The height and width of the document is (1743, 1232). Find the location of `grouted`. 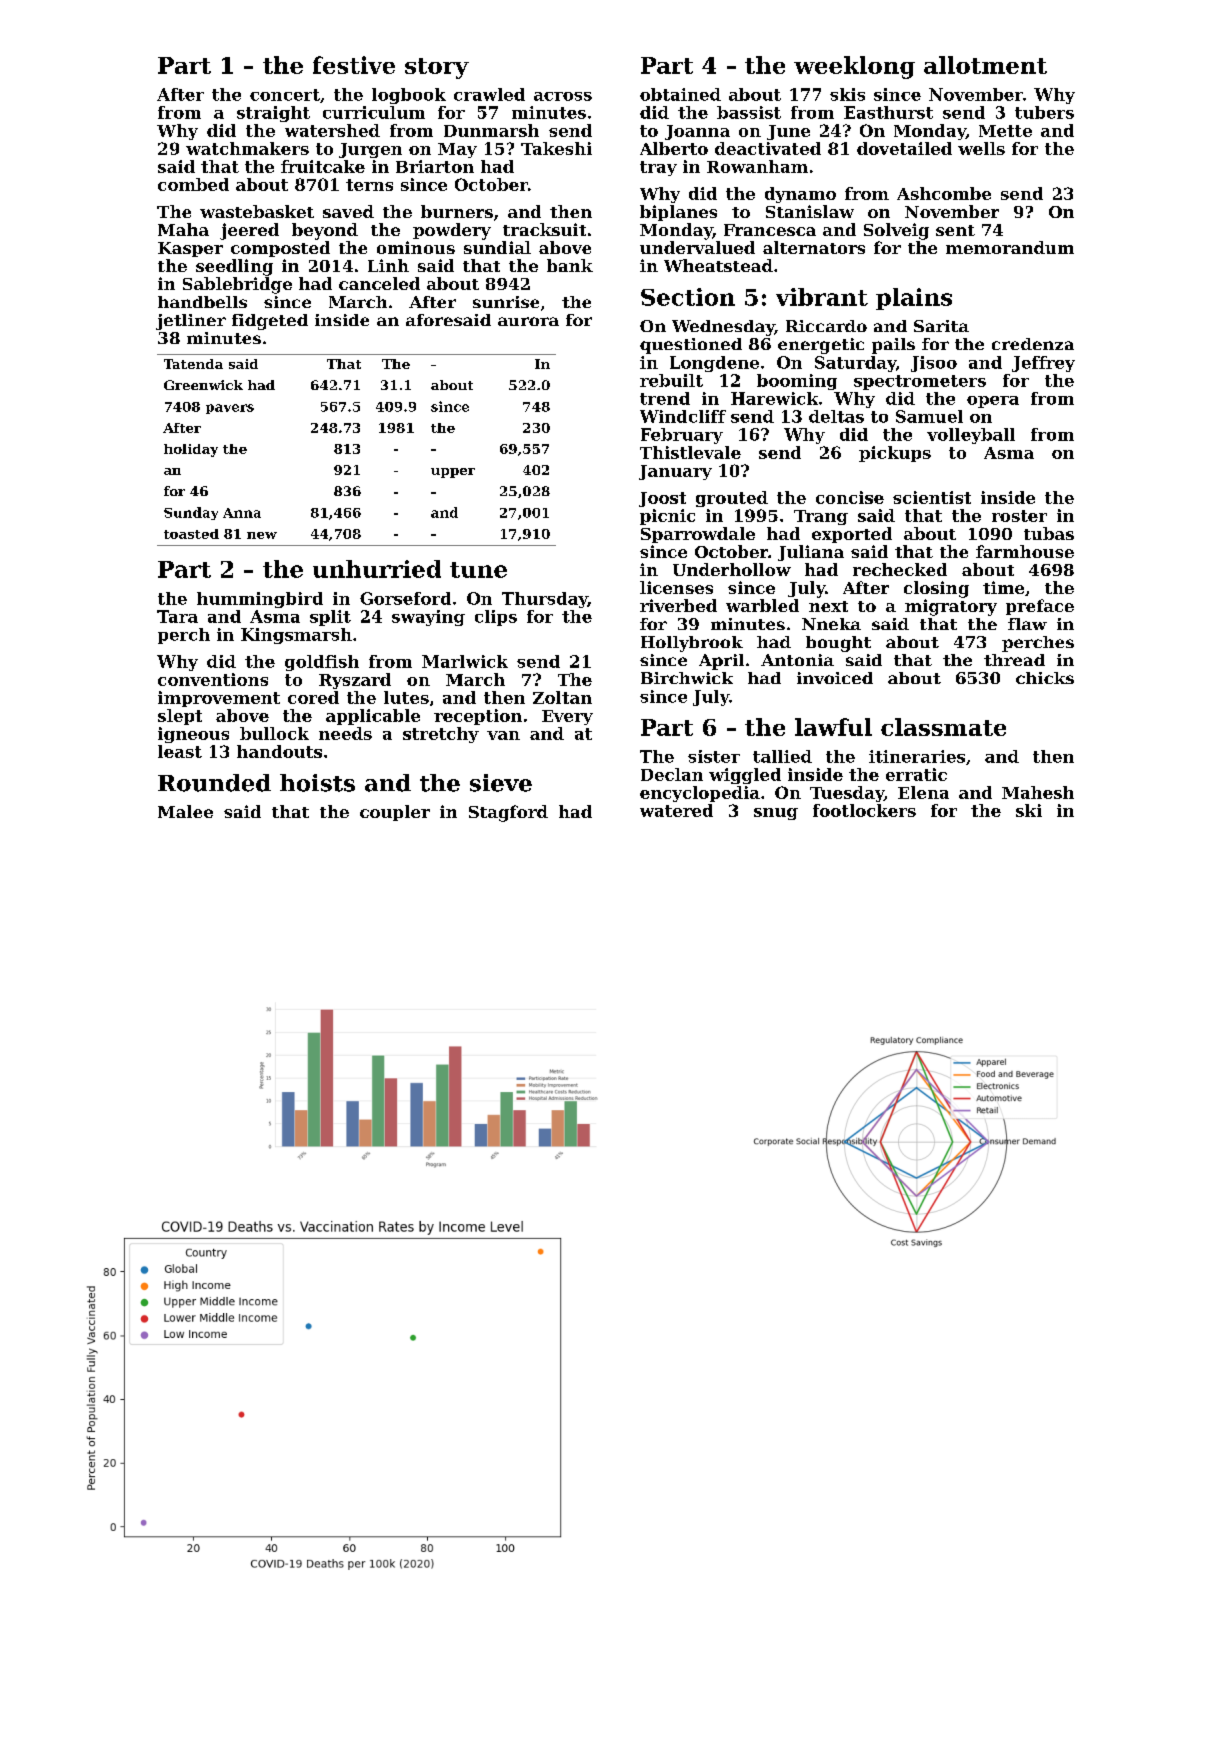

grouted is located at coordinates (732, 499).
